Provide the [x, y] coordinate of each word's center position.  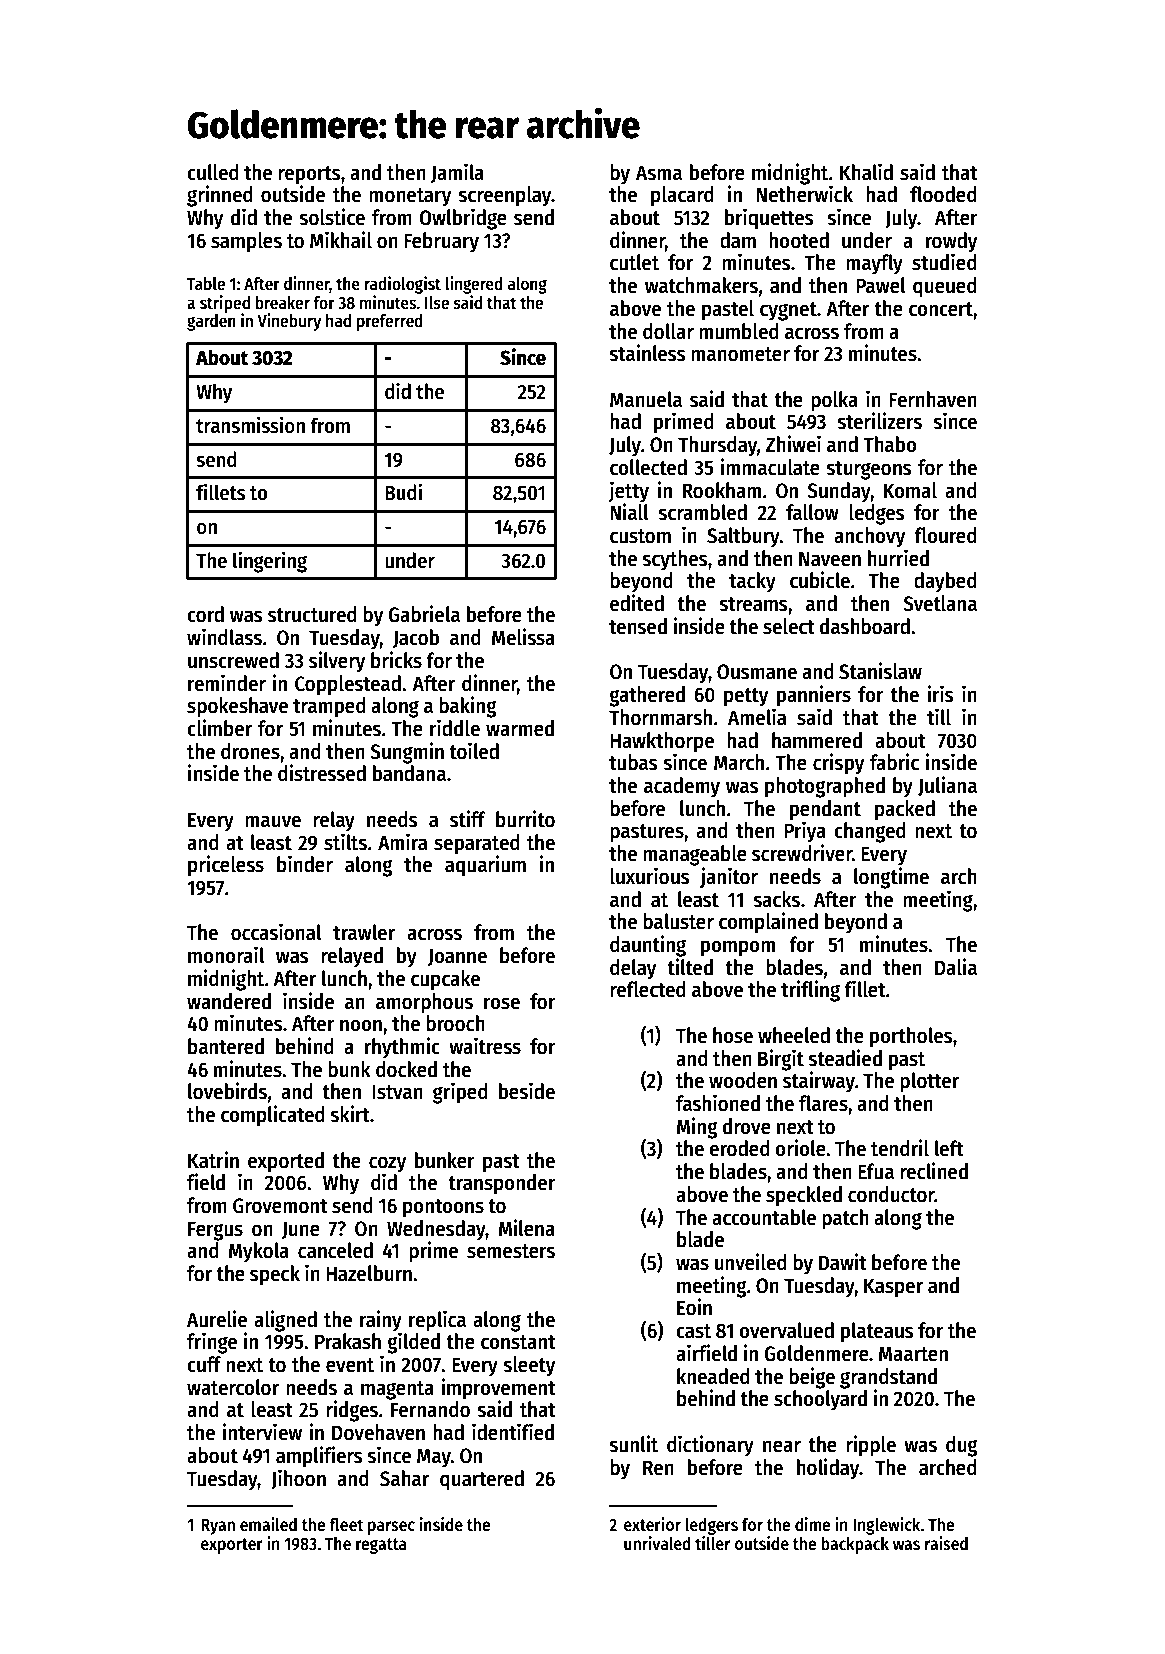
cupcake [445, 980]
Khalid [866, 172]
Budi [403, 492]
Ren [658, 1468]
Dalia [956, 967]
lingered [474, 285]
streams [753, 604]
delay [633, 969]
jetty [629, 492]
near [782, 1446]
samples [246, 242]
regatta [381, 1546]
